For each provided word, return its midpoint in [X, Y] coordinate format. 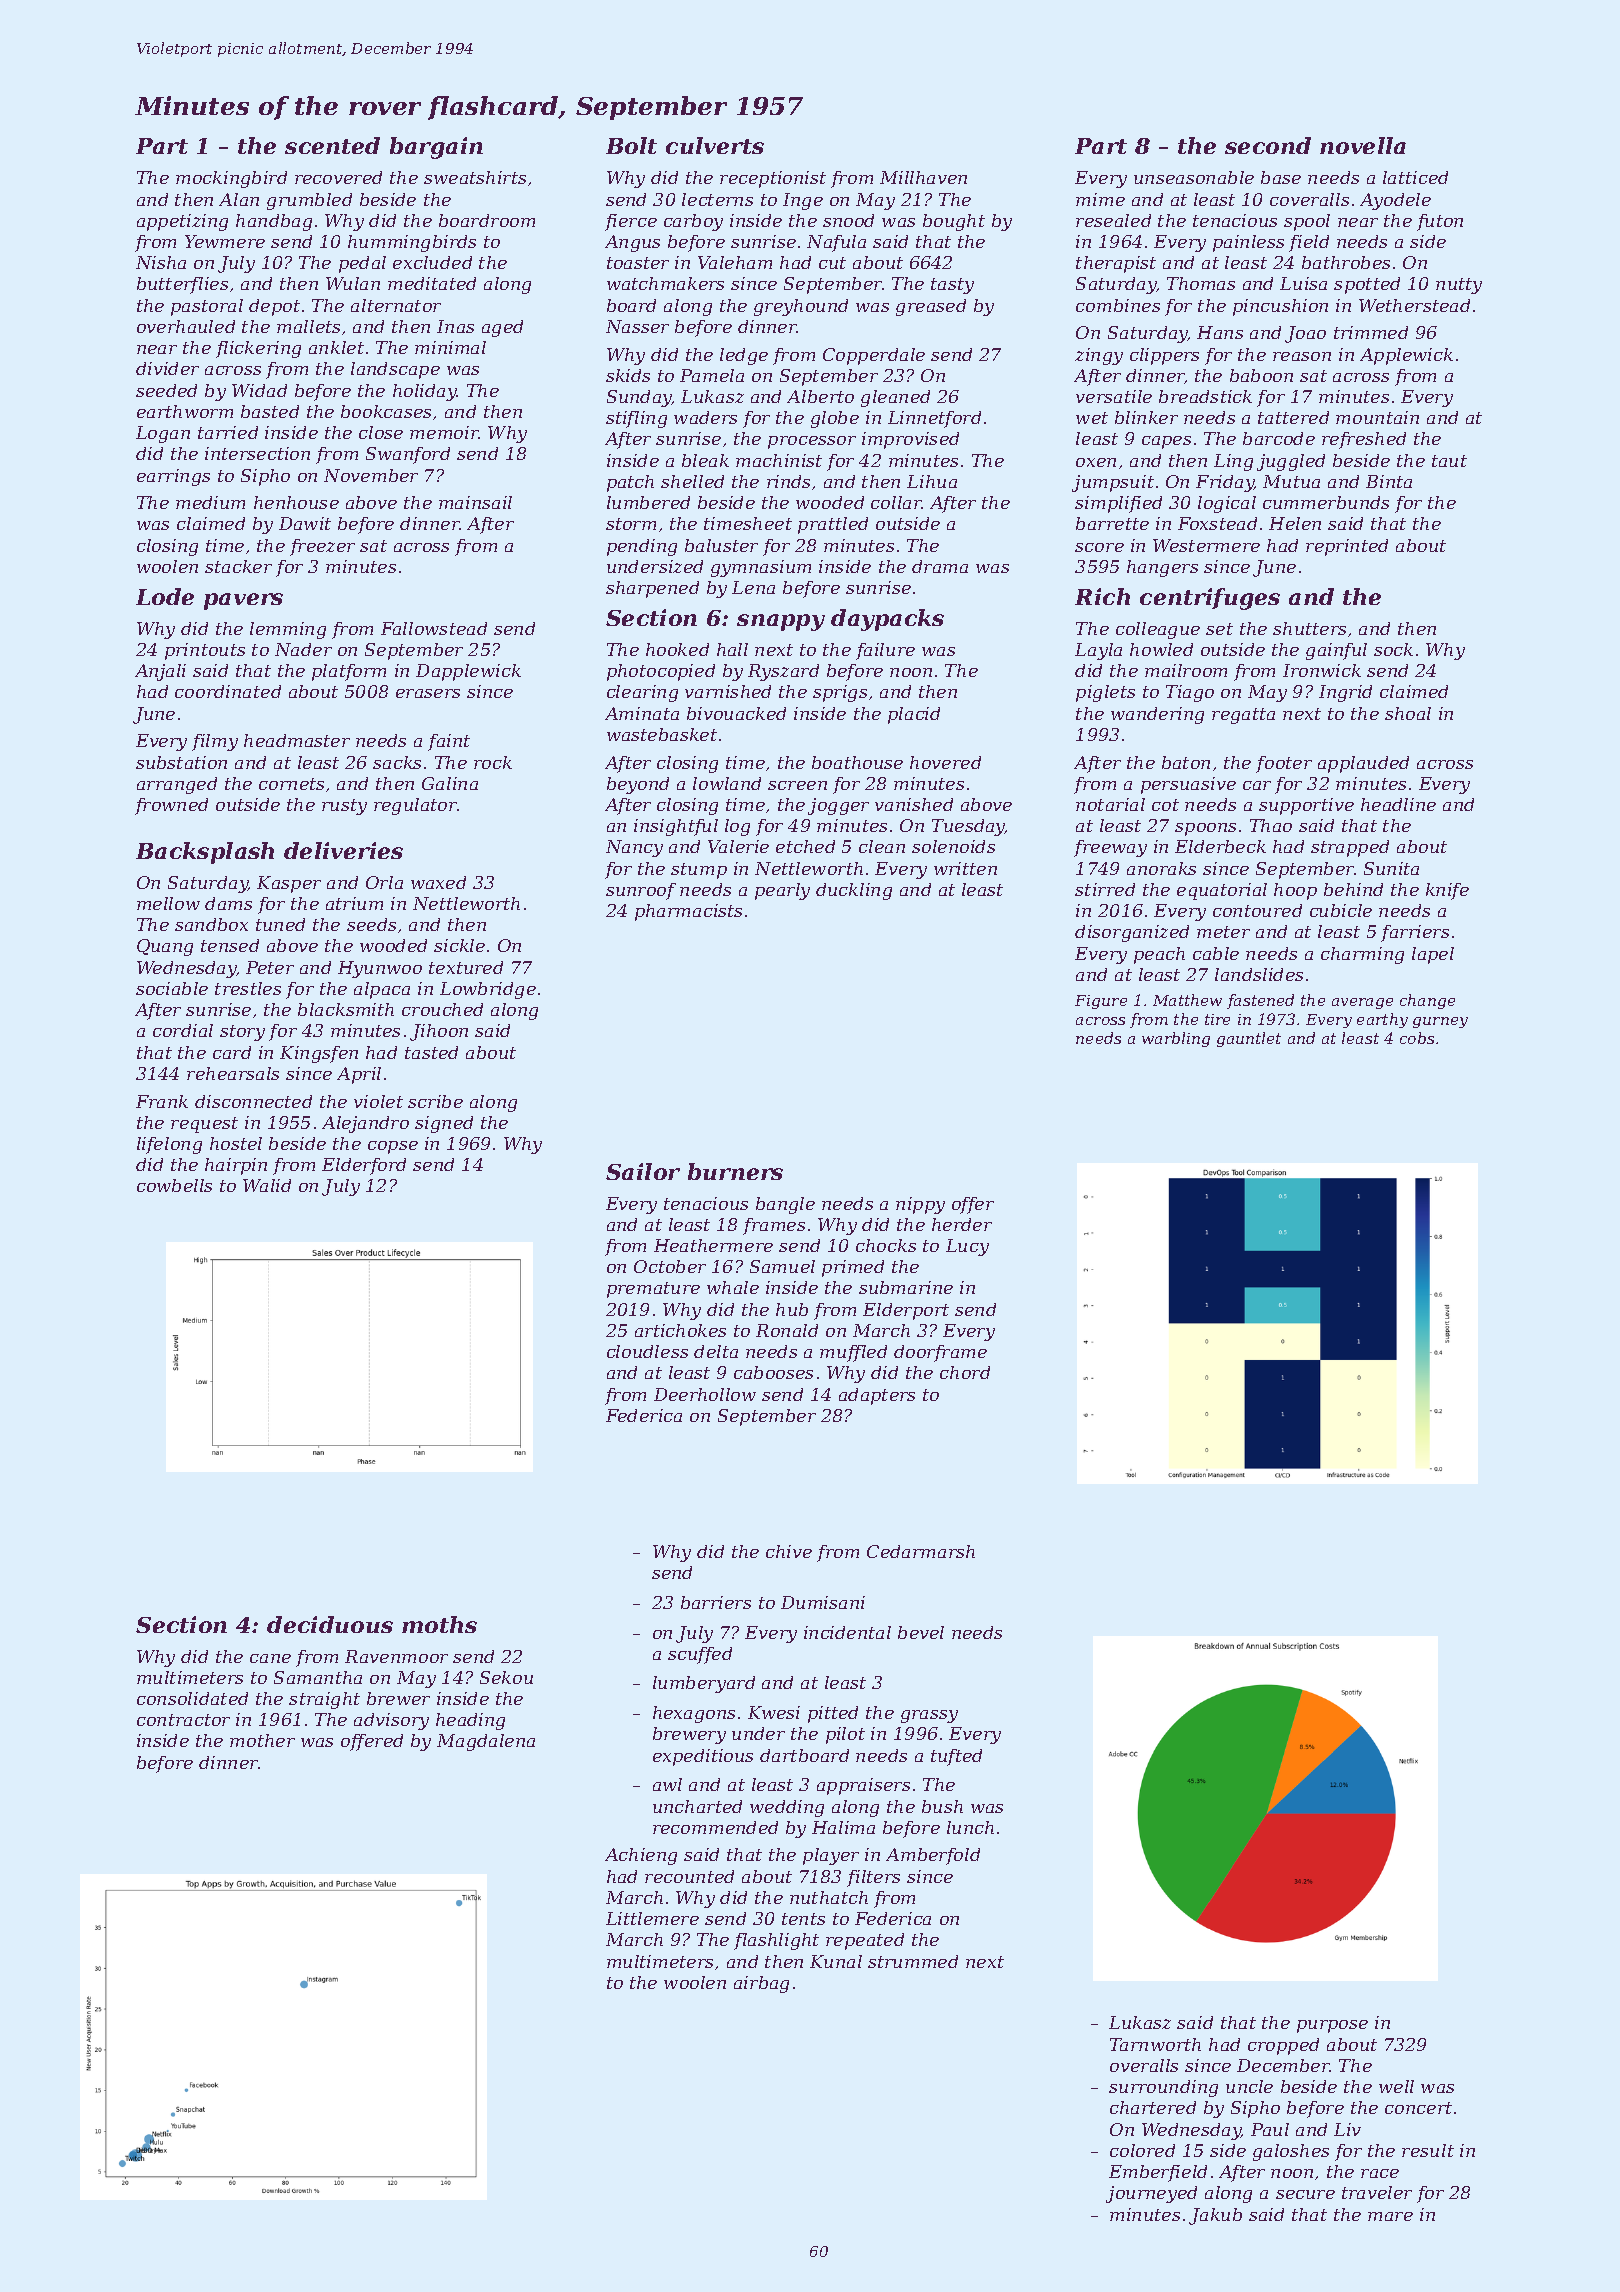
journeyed [1151, 2194]
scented [332, 145]
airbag [761, 1984]
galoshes [1291, 2152]
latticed [1415, 177]
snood [848, 220]
